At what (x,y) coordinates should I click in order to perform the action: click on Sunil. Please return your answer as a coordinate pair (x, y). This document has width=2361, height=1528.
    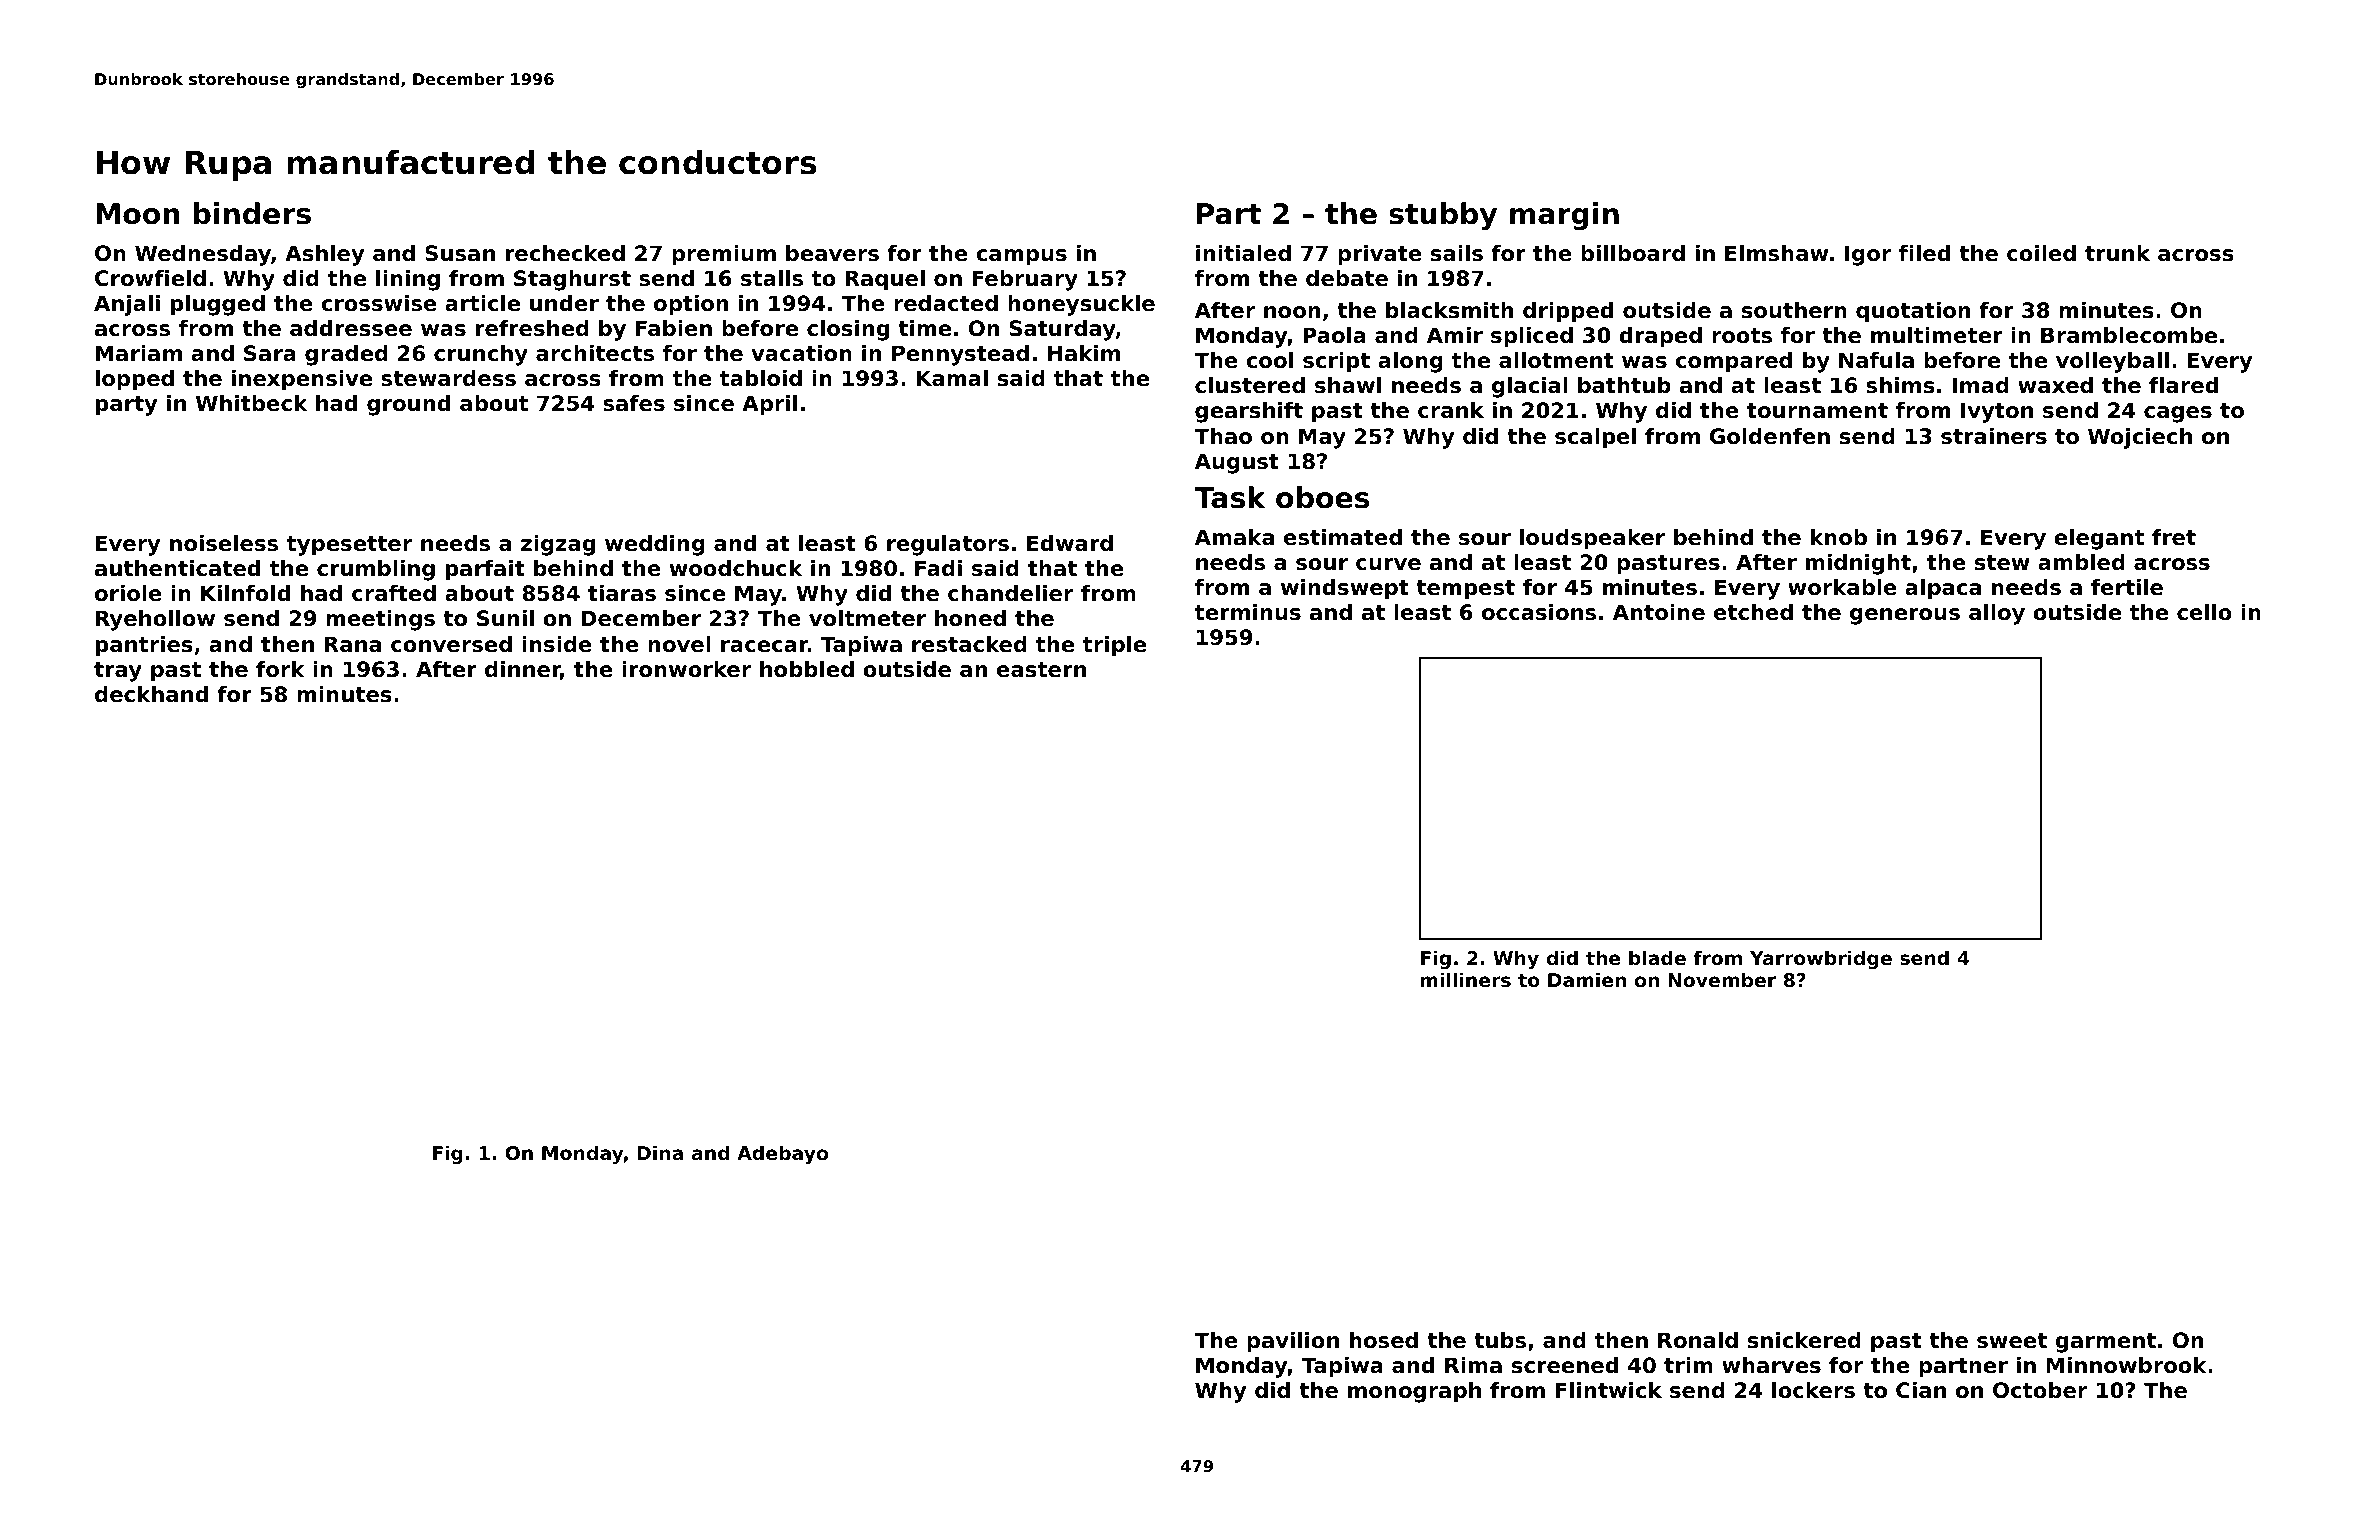
    Looking at the image, I should click on (505, 618).
